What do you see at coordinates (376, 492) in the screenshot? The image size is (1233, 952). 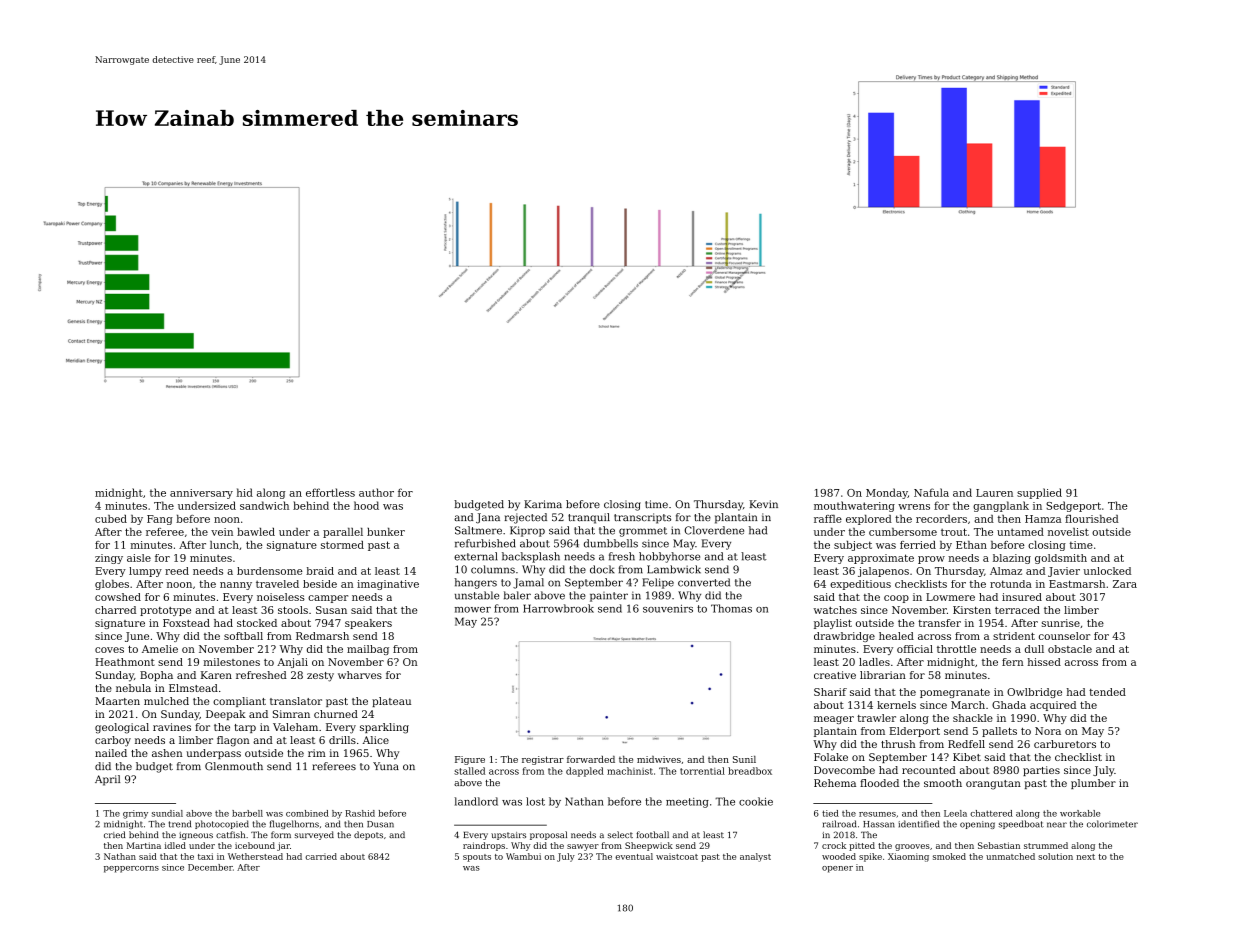 I see `author` at bounding box center [376, 492].
